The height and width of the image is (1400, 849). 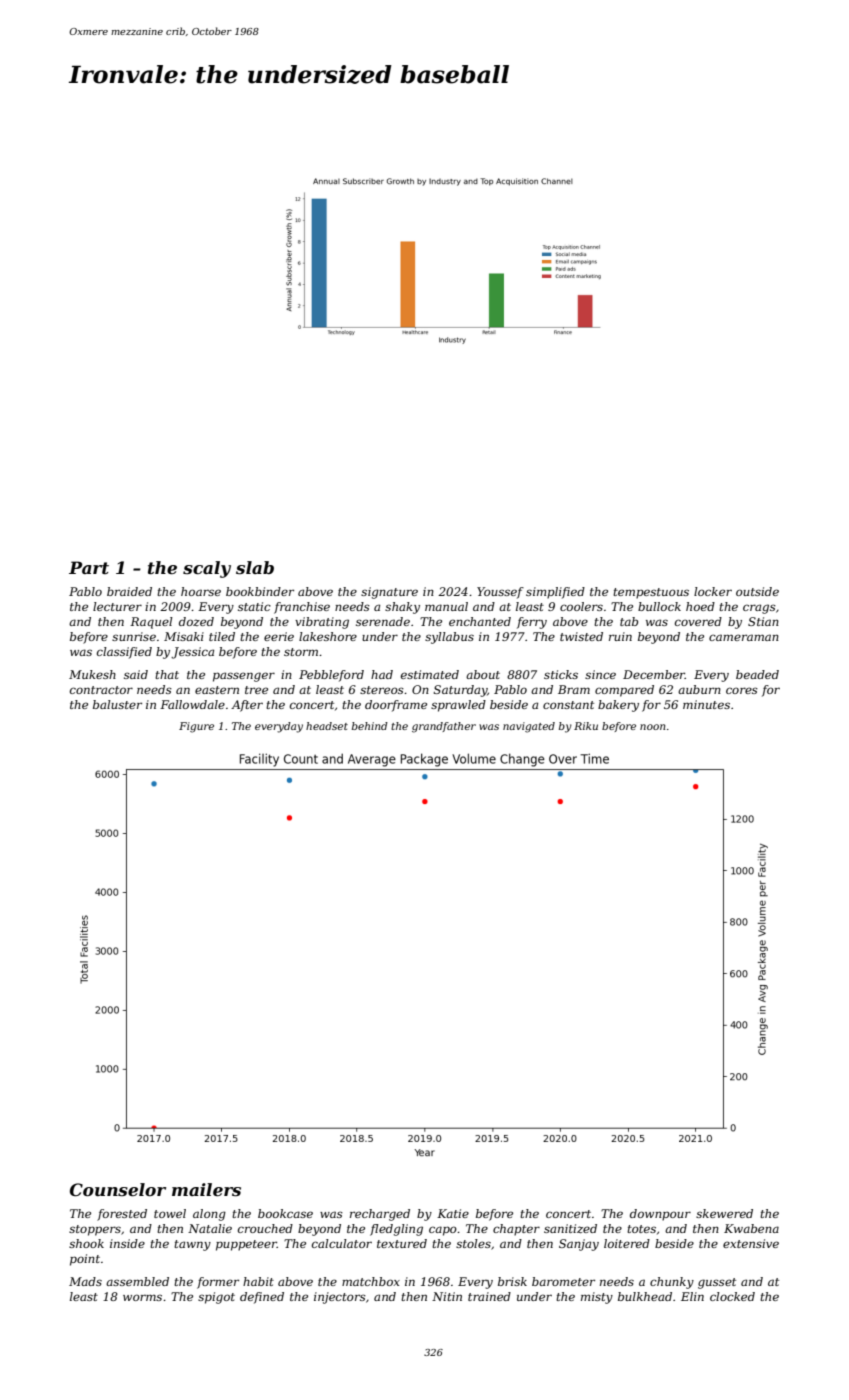 What do you see at coordinates (724, 1213) in the image?
I see `skewered` at bounding box center [724, 1213].
